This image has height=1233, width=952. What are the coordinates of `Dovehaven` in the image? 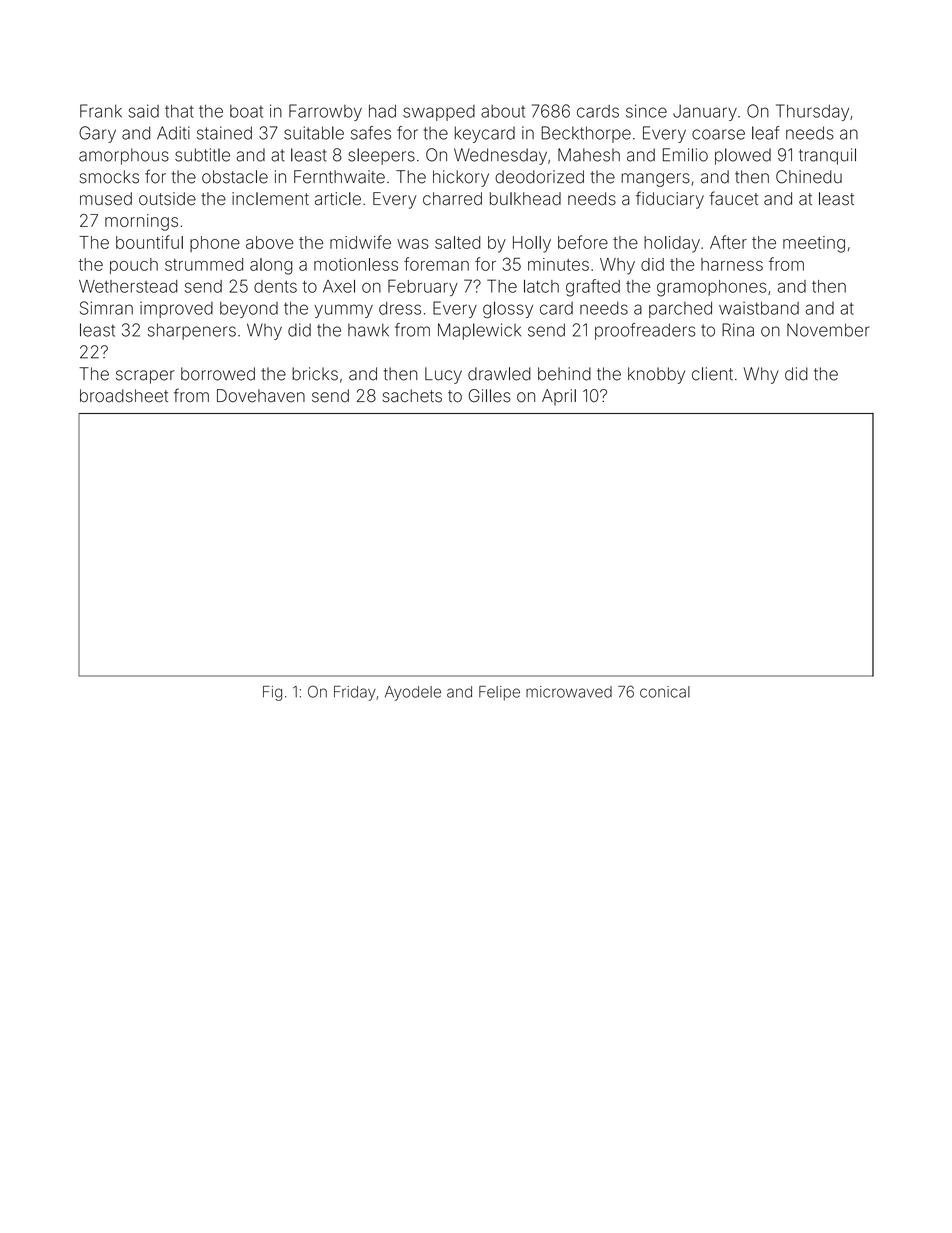 It's located at (261, 396).
